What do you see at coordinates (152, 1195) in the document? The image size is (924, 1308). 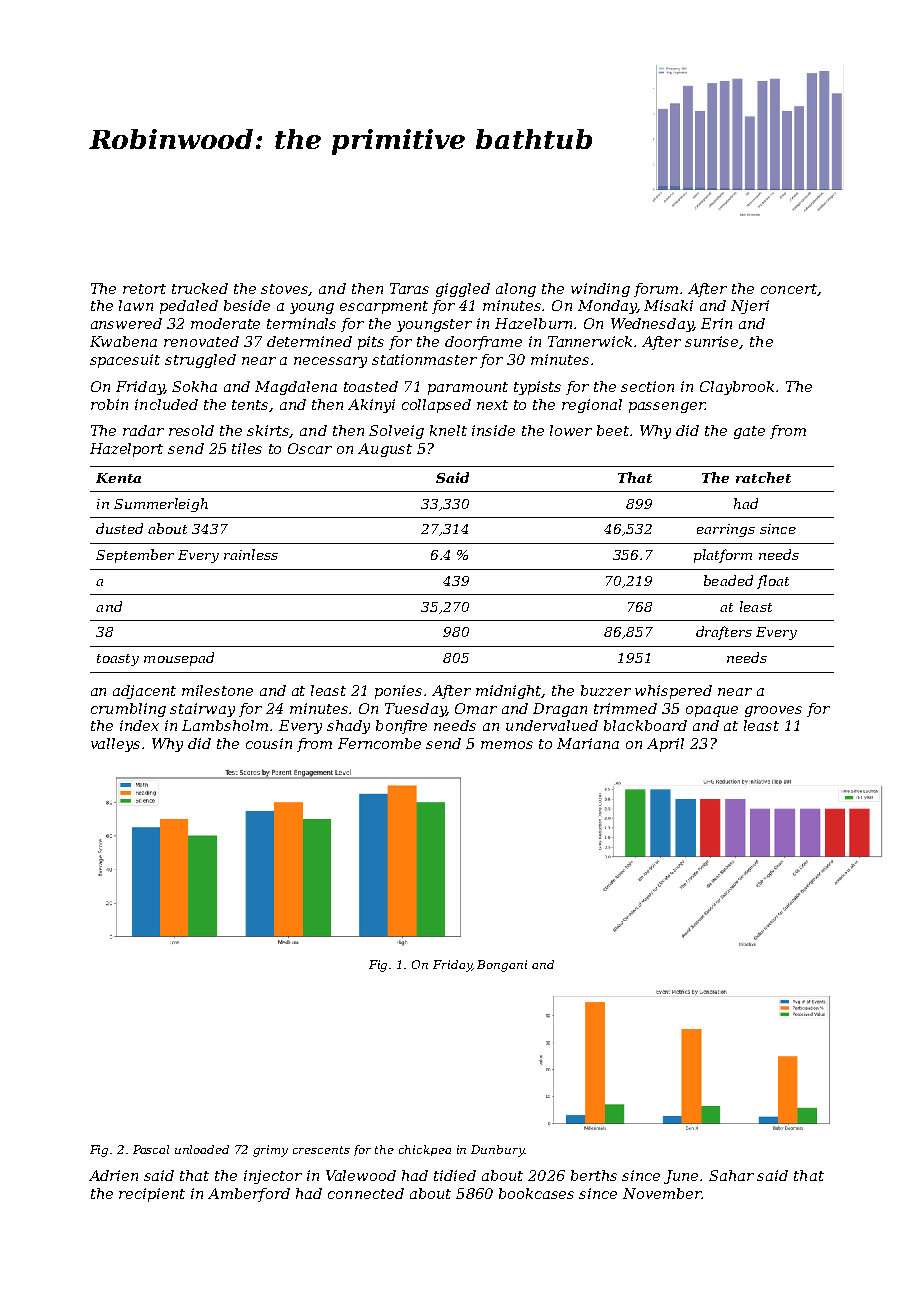 I see `recipient` at bounding box center [152, 1195].
